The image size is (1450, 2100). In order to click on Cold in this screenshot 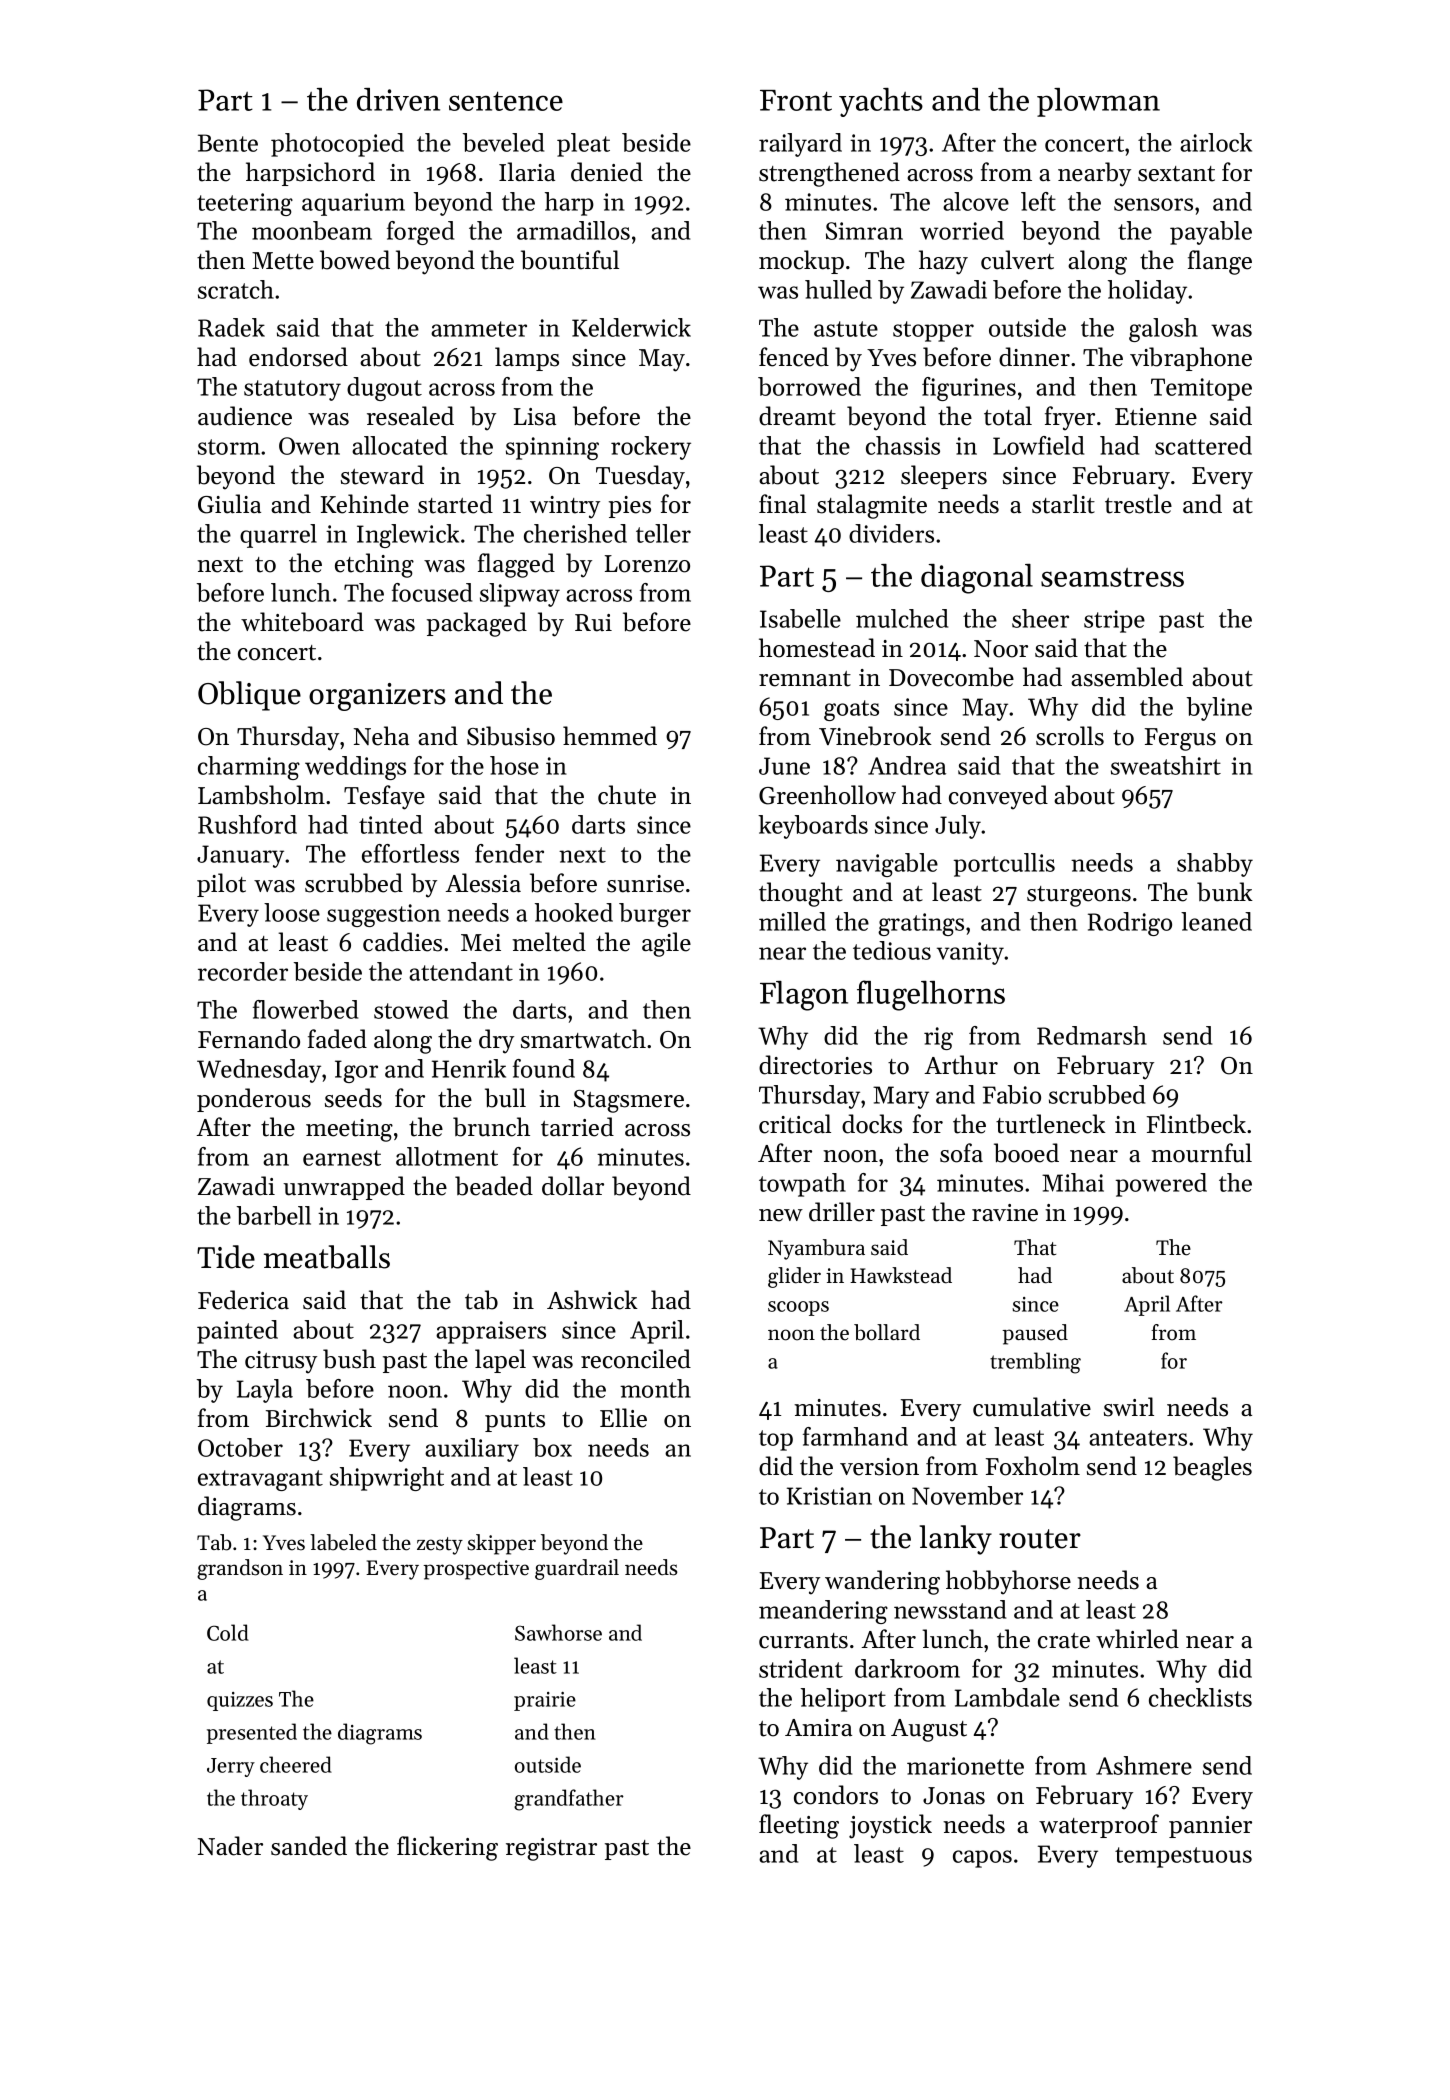, I will do `click(228, 1632)`.
